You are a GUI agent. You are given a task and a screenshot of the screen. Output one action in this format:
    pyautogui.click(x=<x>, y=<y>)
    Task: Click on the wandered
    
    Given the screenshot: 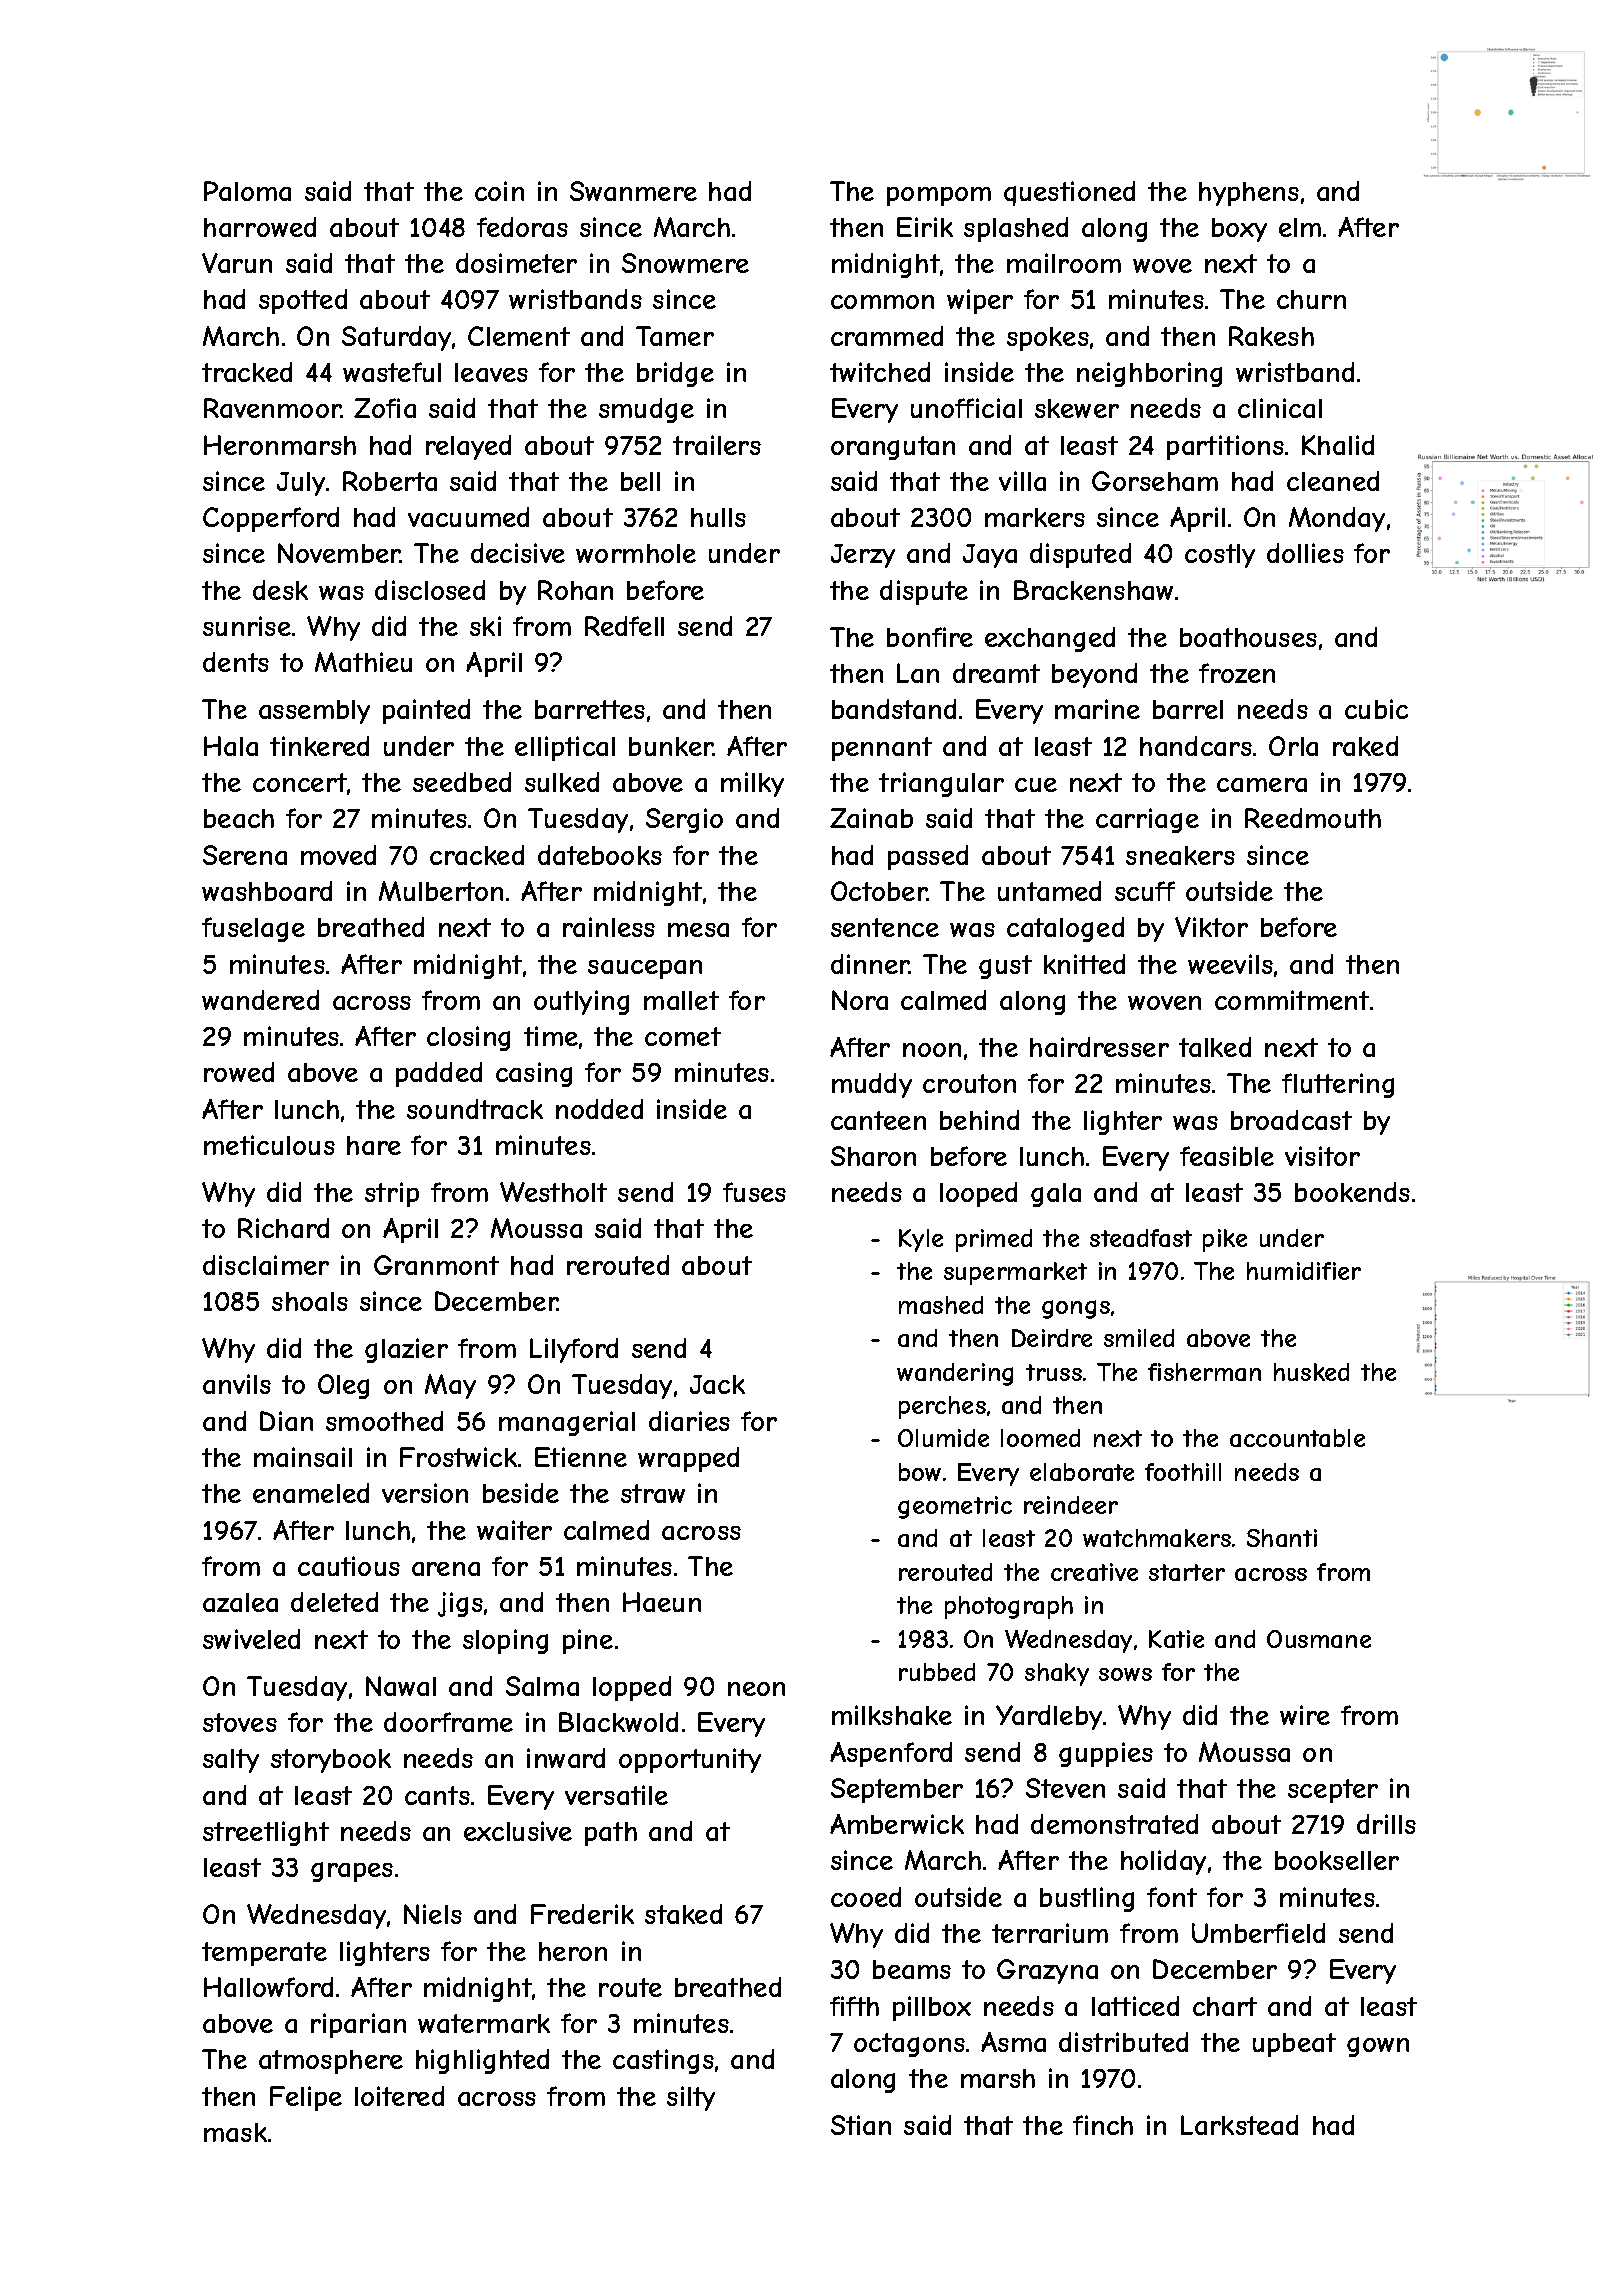 What is the action you would take?
    pyautogui.click(x=260, y=1000)
